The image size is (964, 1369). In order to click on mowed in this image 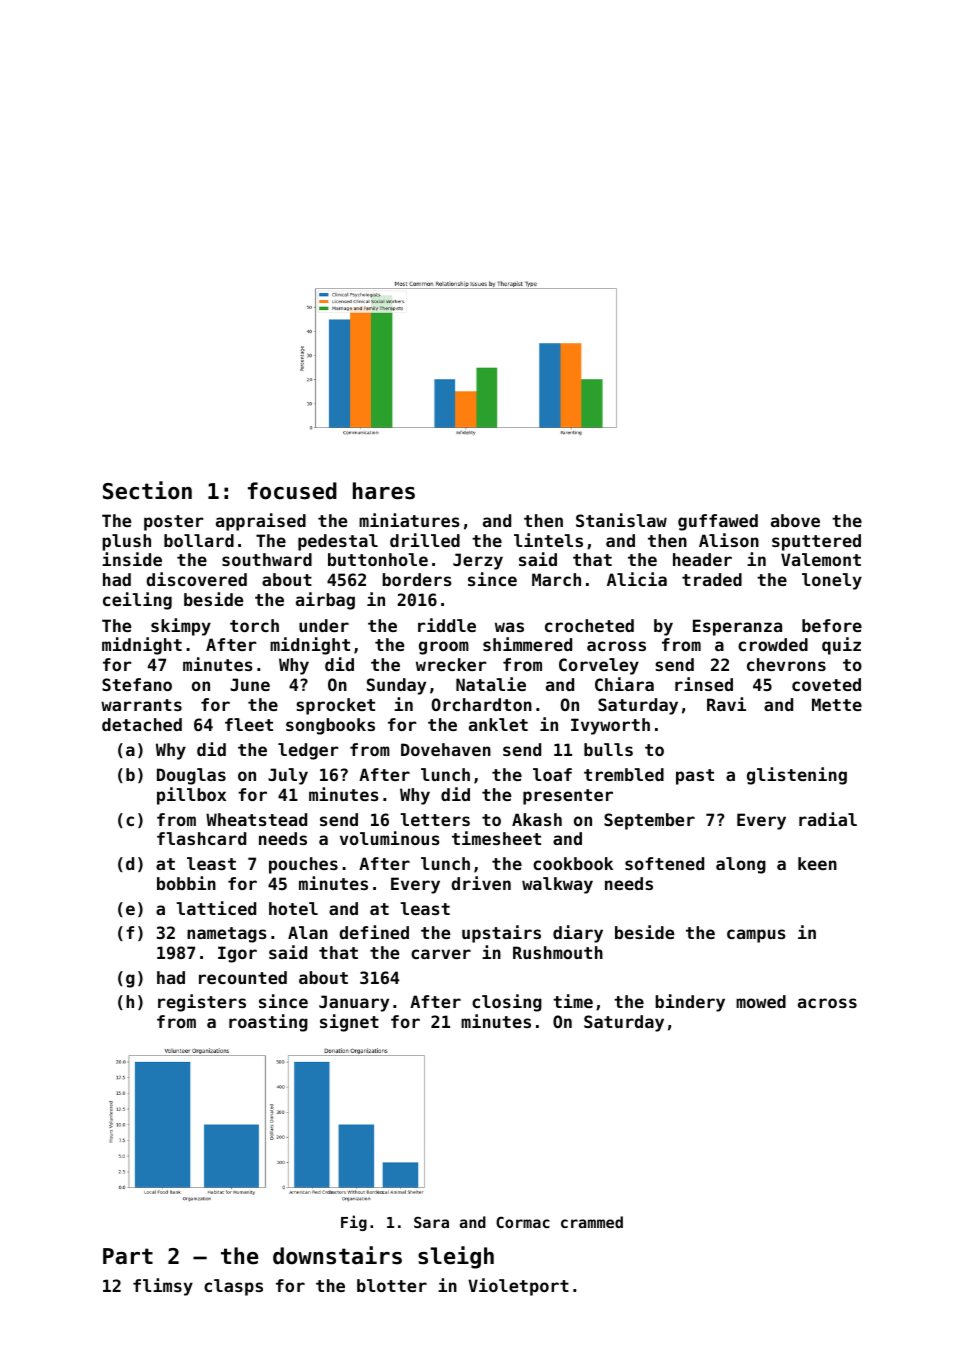, I will do `click(761, 1001)`.
